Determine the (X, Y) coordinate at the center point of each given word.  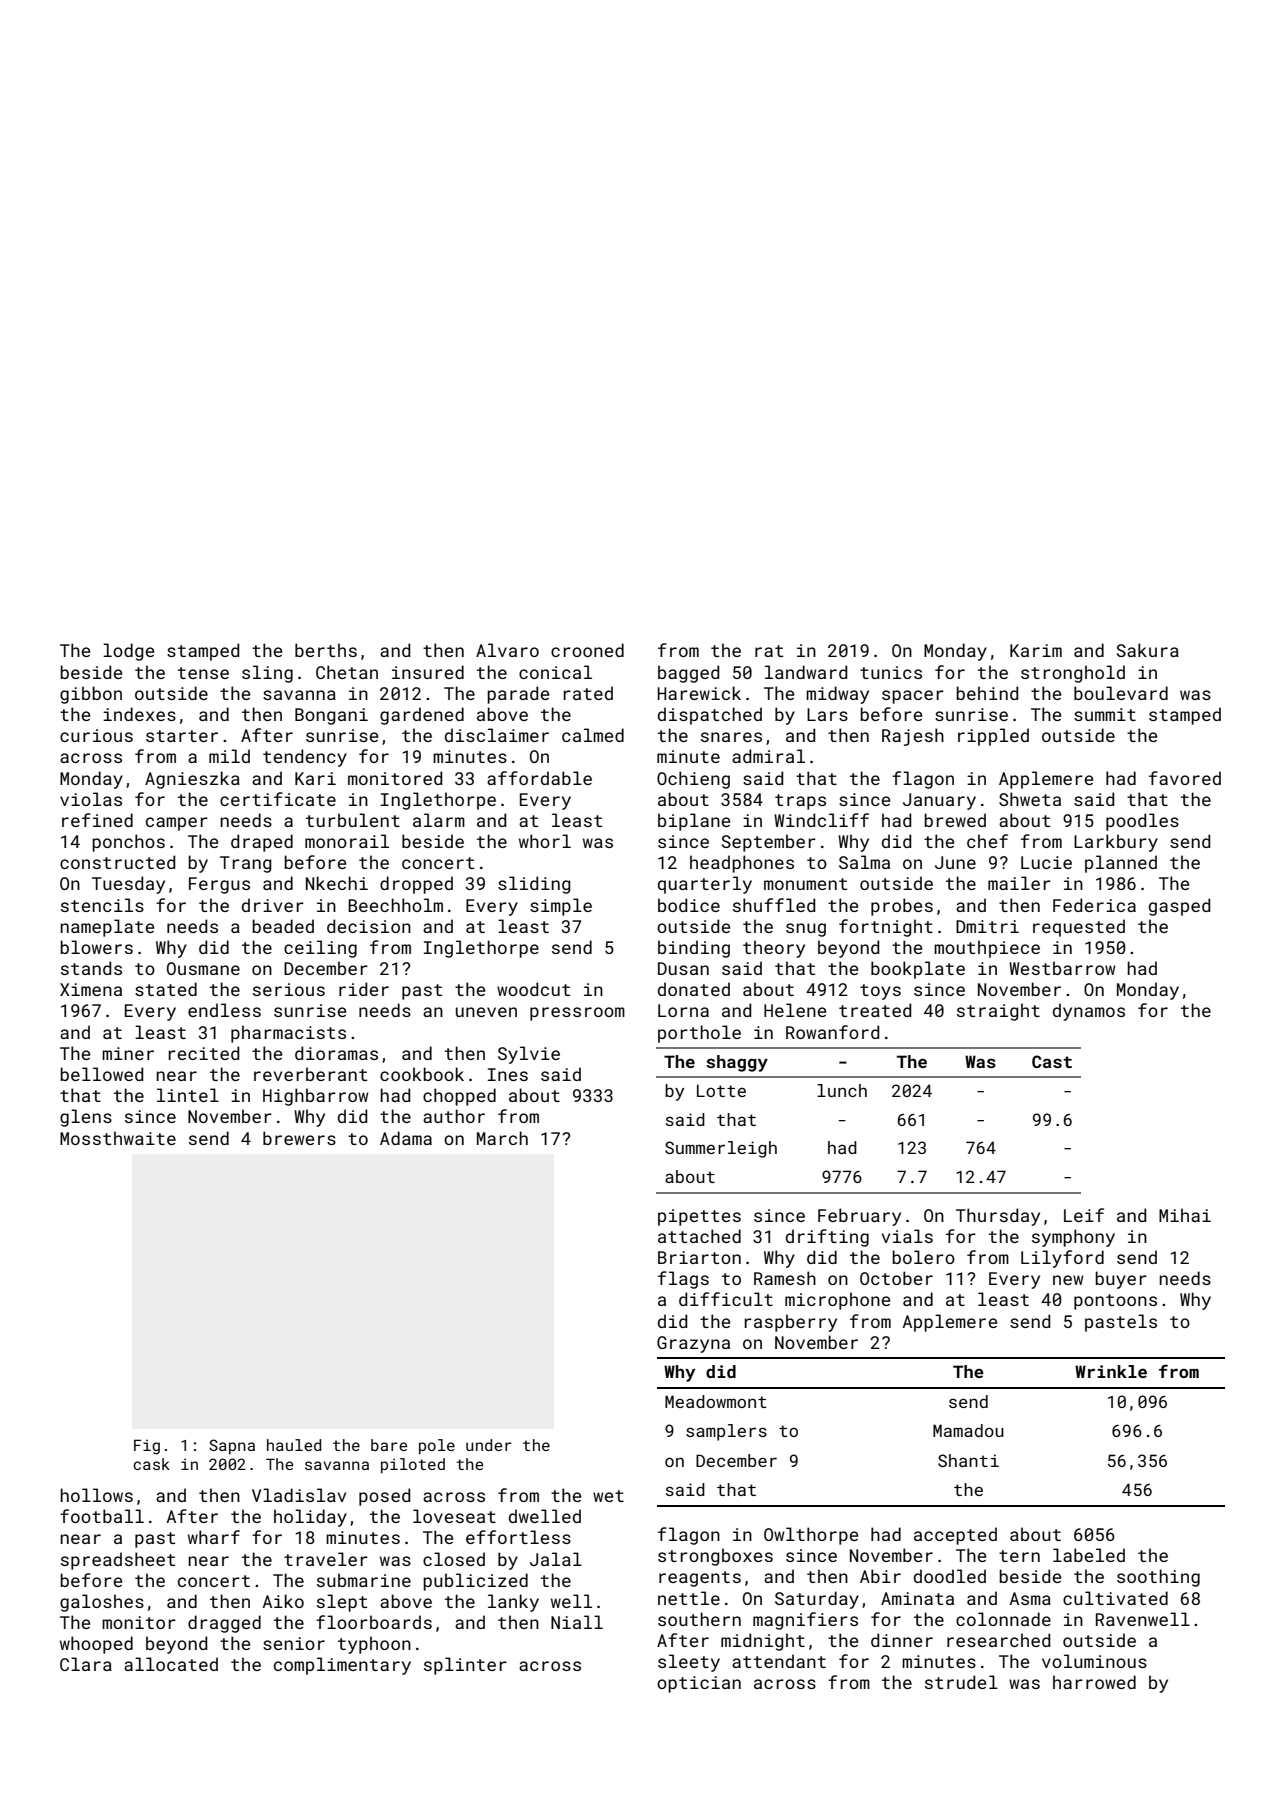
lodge (128, 652)
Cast (1052, 1061)
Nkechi (337, 883)
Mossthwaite (118, 1138)
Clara (86, 1664)
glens (86, 1118)
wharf (214, 1537)
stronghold (1073, 674)
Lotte (721, 1090)
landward (806, 672)
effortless (518, 1537)
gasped (1179, 907)
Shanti (968, 1460)
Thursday (998, 1217)
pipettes (699, 1217)
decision (369, 926)
